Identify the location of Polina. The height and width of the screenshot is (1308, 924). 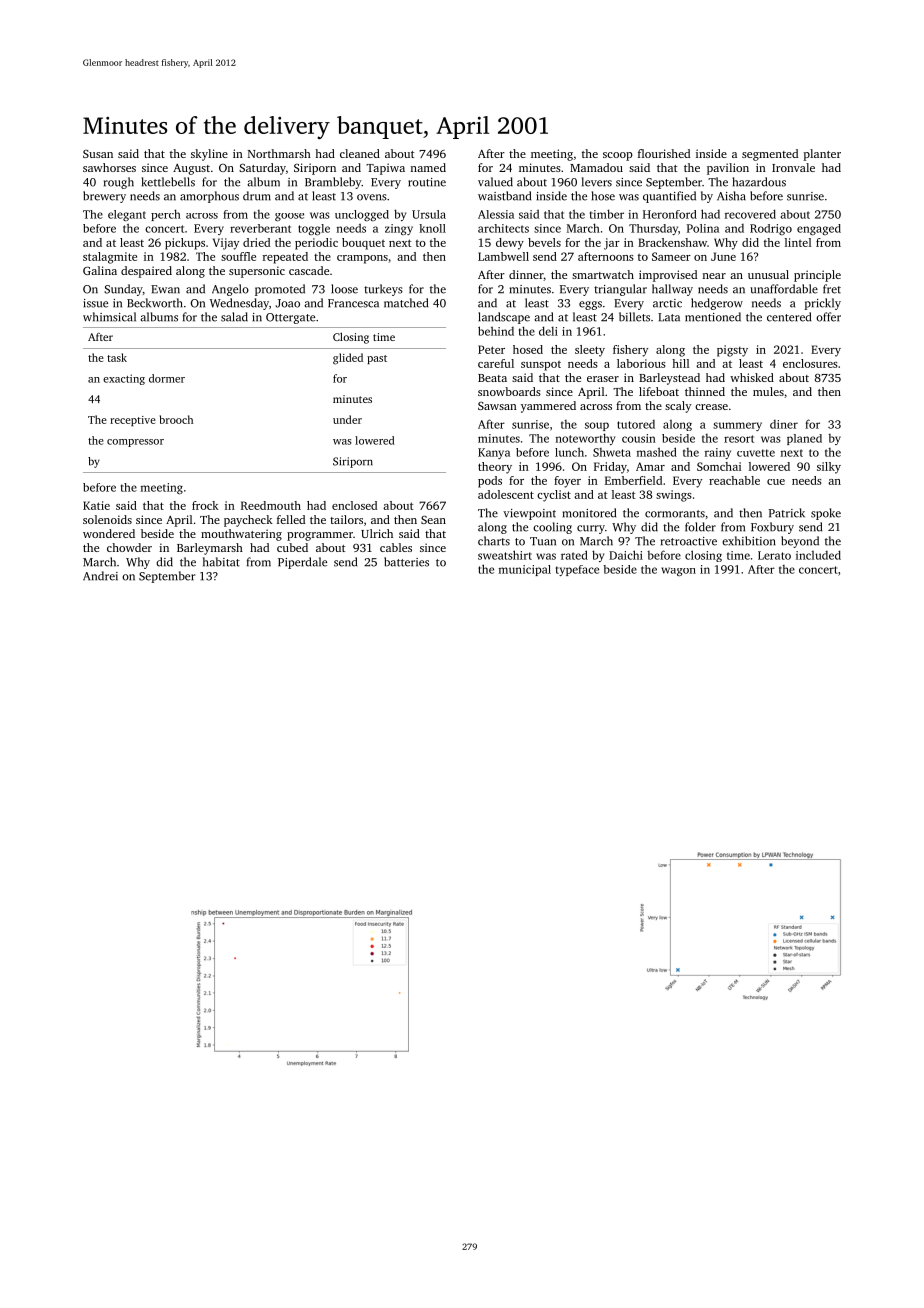
(703, 228).
